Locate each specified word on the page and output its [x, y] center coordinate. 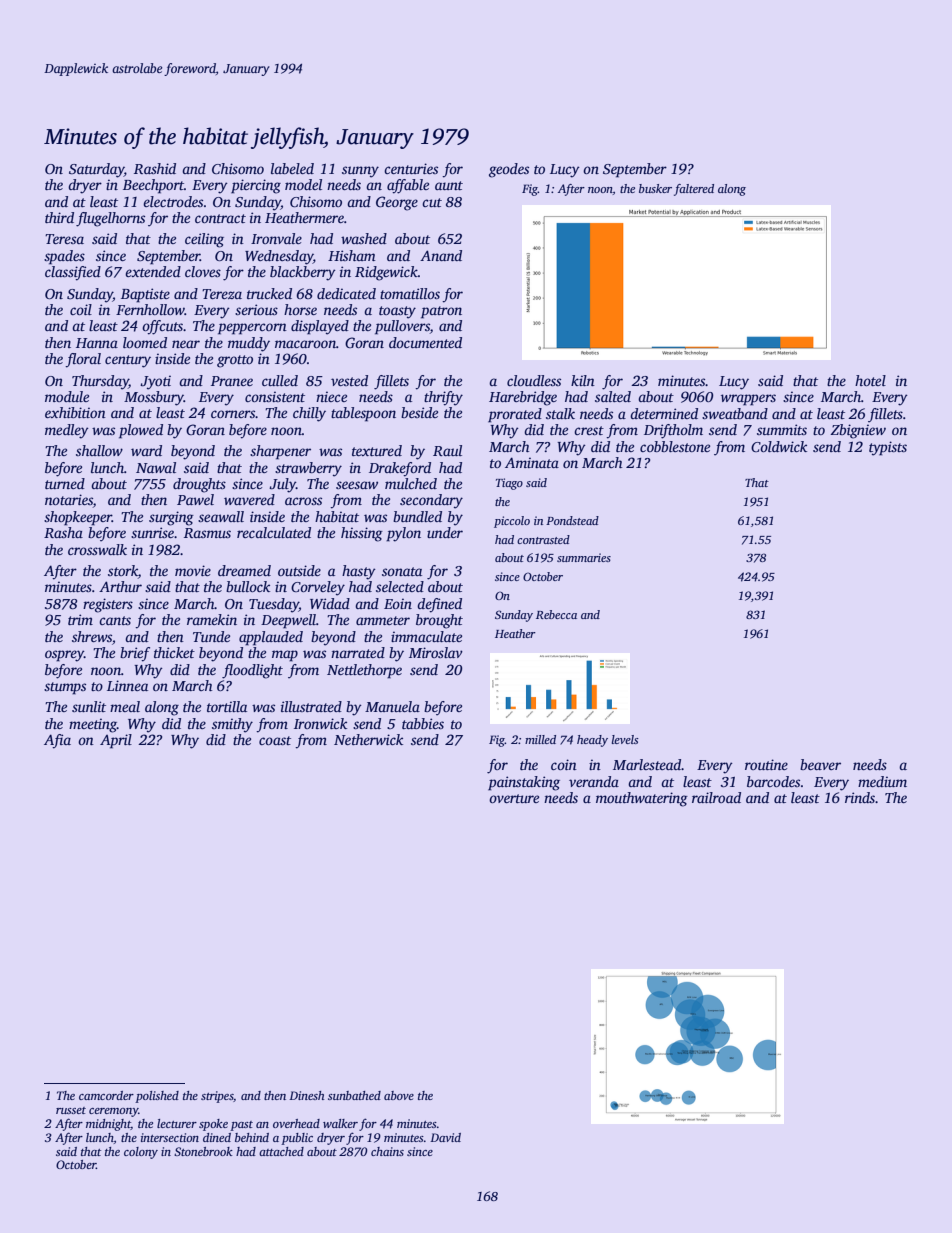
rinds [860, 797]
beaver [820, 764]
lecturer [177, 1123]
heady [592, 741]
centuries [411, 168]
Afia [57, 741]
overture [514, 798]
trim [80, 619]
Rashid [155, 168]
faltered [694, 190]
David [445, 1137]
